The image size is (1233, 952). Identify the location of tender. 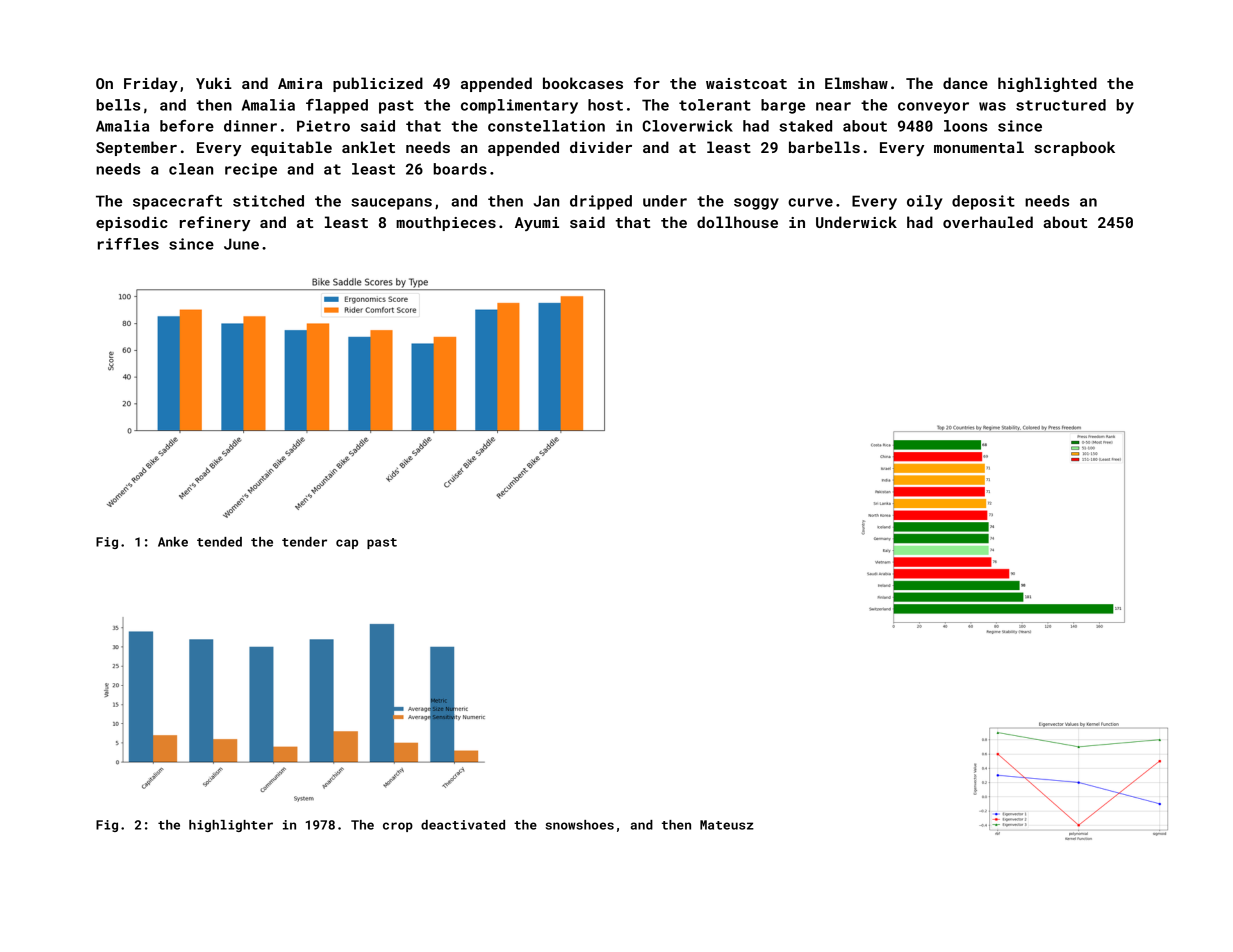
(304, 542).
